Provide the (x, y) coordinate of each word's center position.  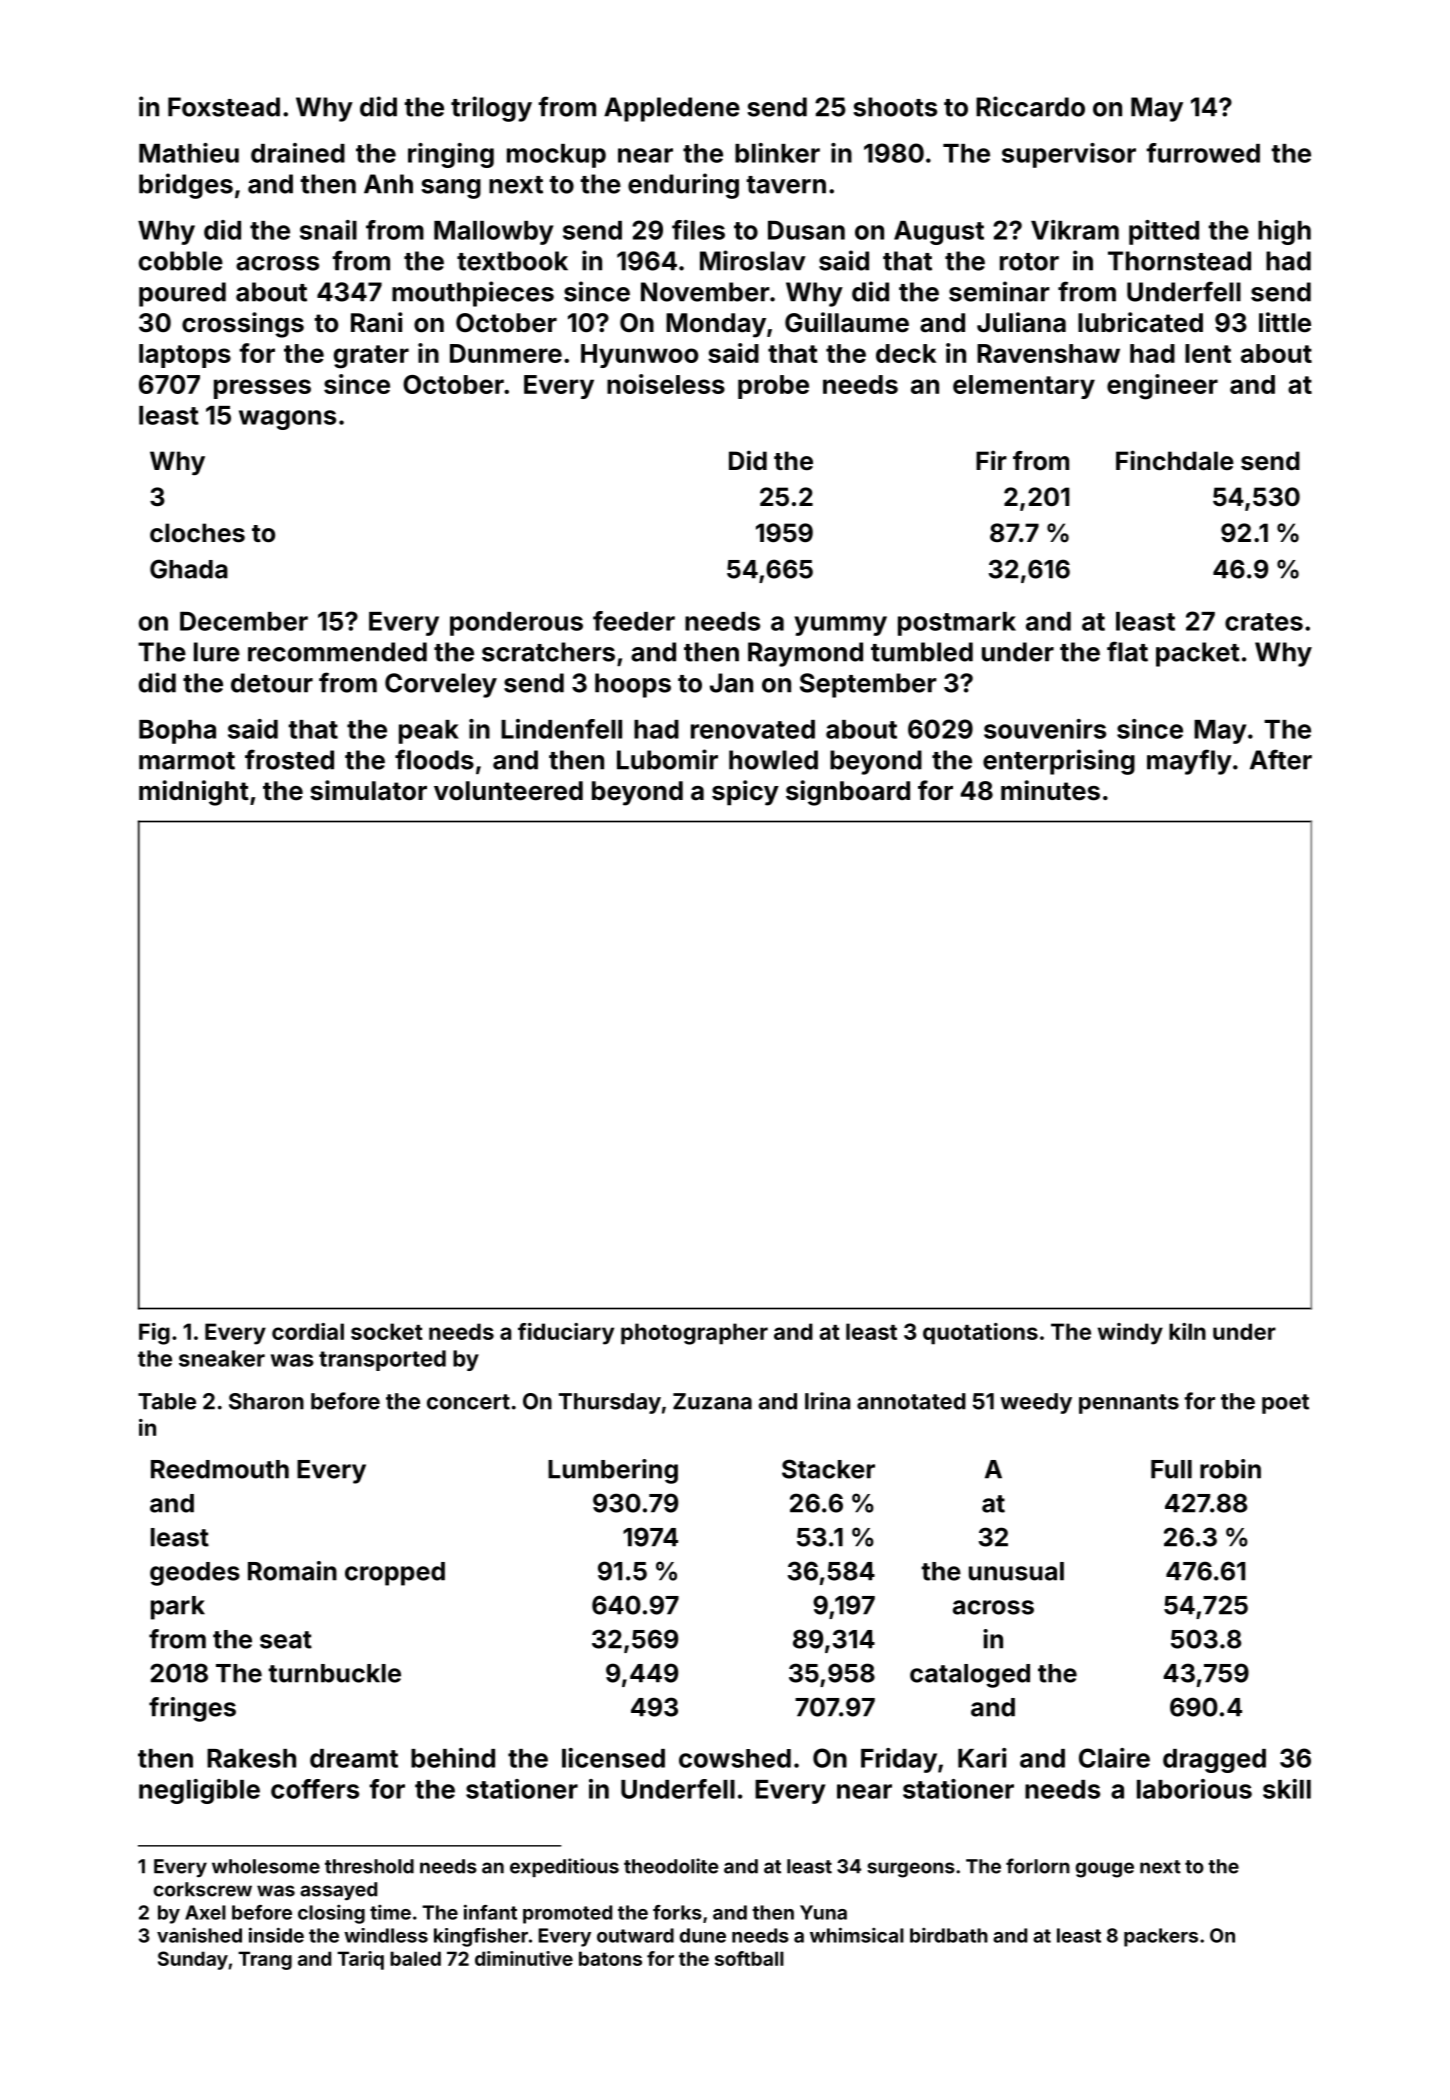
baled (415, 1958)
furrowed (1203, 153)
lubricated (1140, 322)
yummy (840, 626)
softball (749, 1958)
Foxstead (224, 107)
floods (434, 759)
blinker (777, 153)
